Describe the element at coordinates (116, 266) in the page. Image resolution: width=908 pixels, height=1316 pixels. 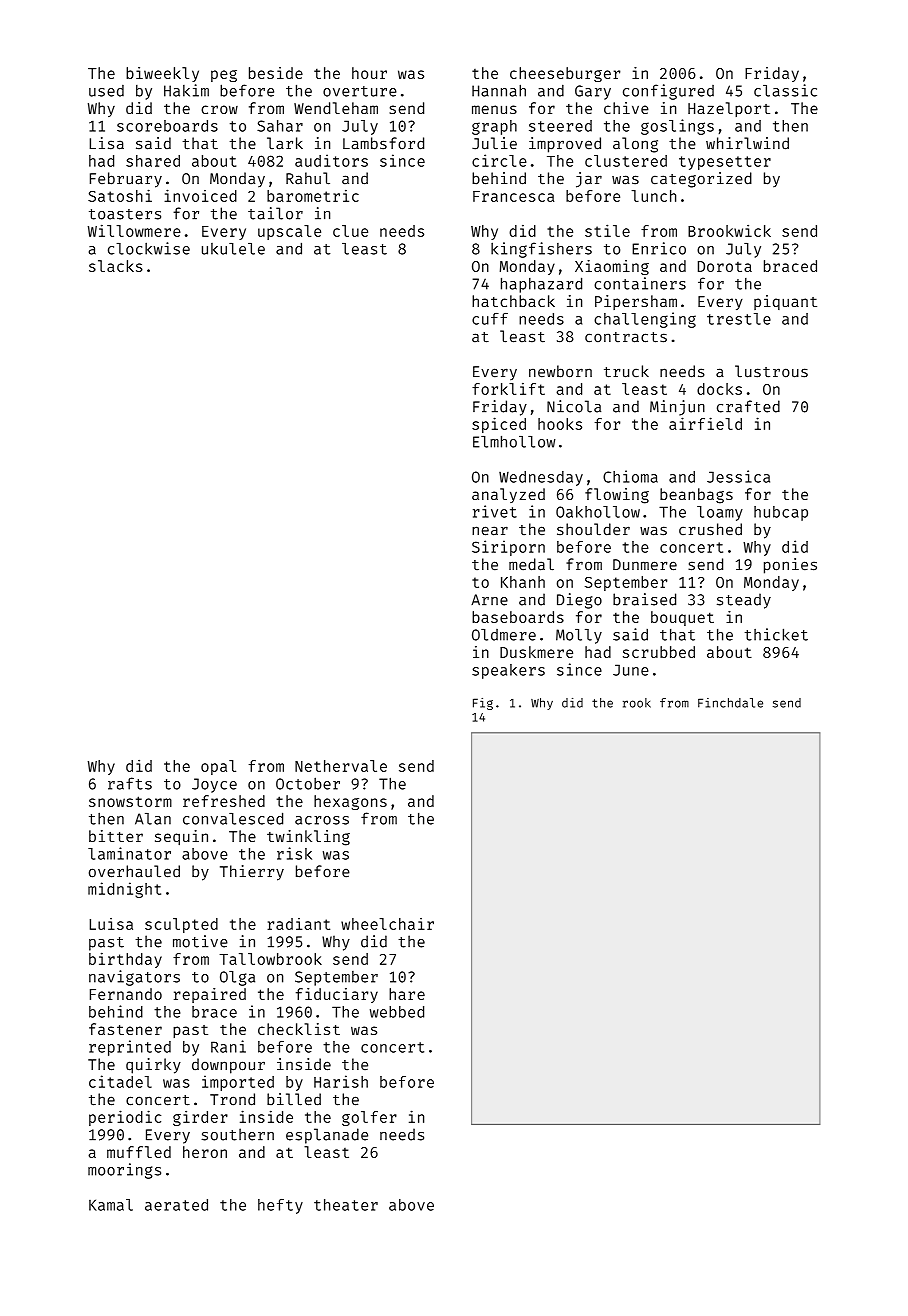
I see `slacks` at that location.
